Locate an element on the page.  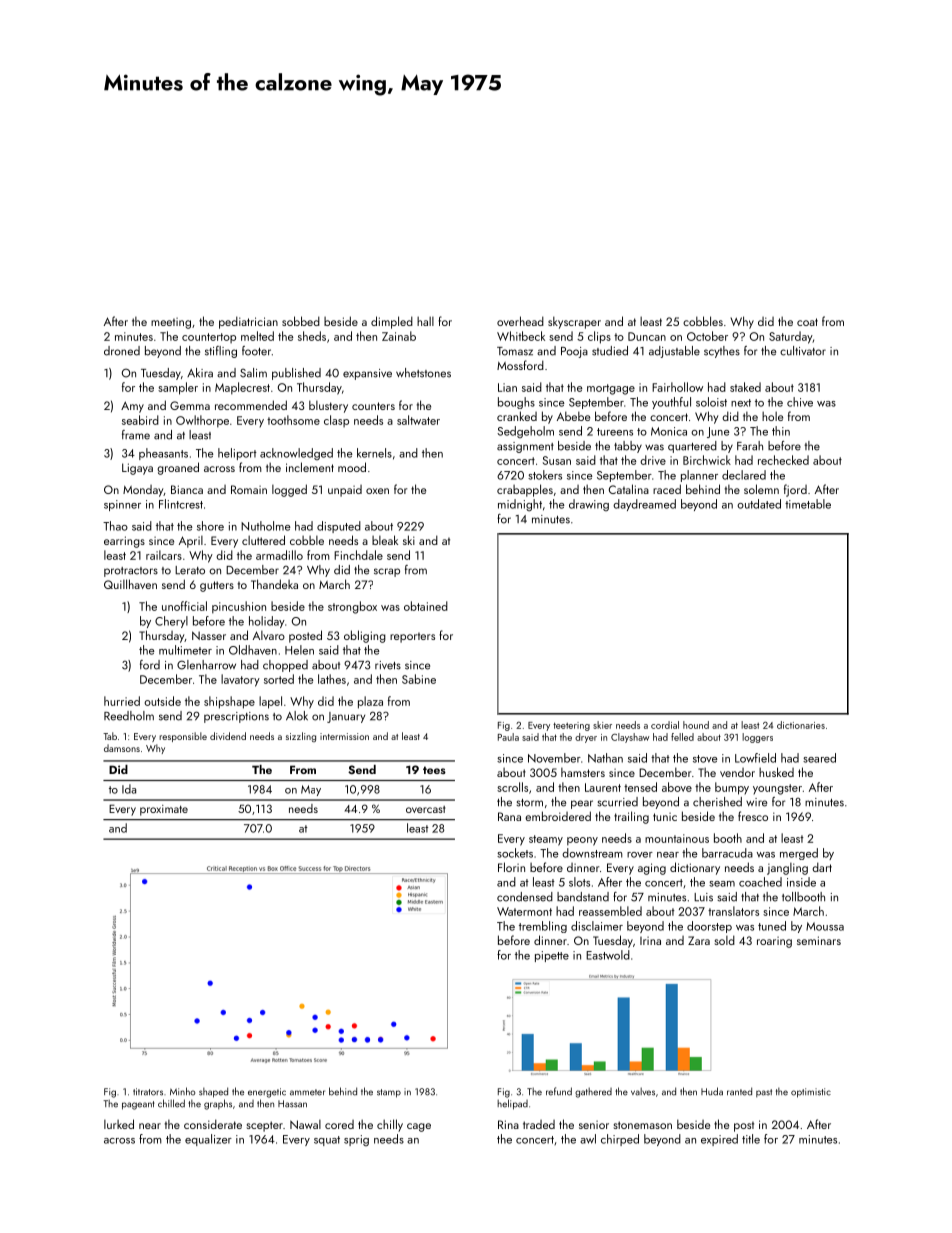
sobbed is located at coordinates (301, 321).
